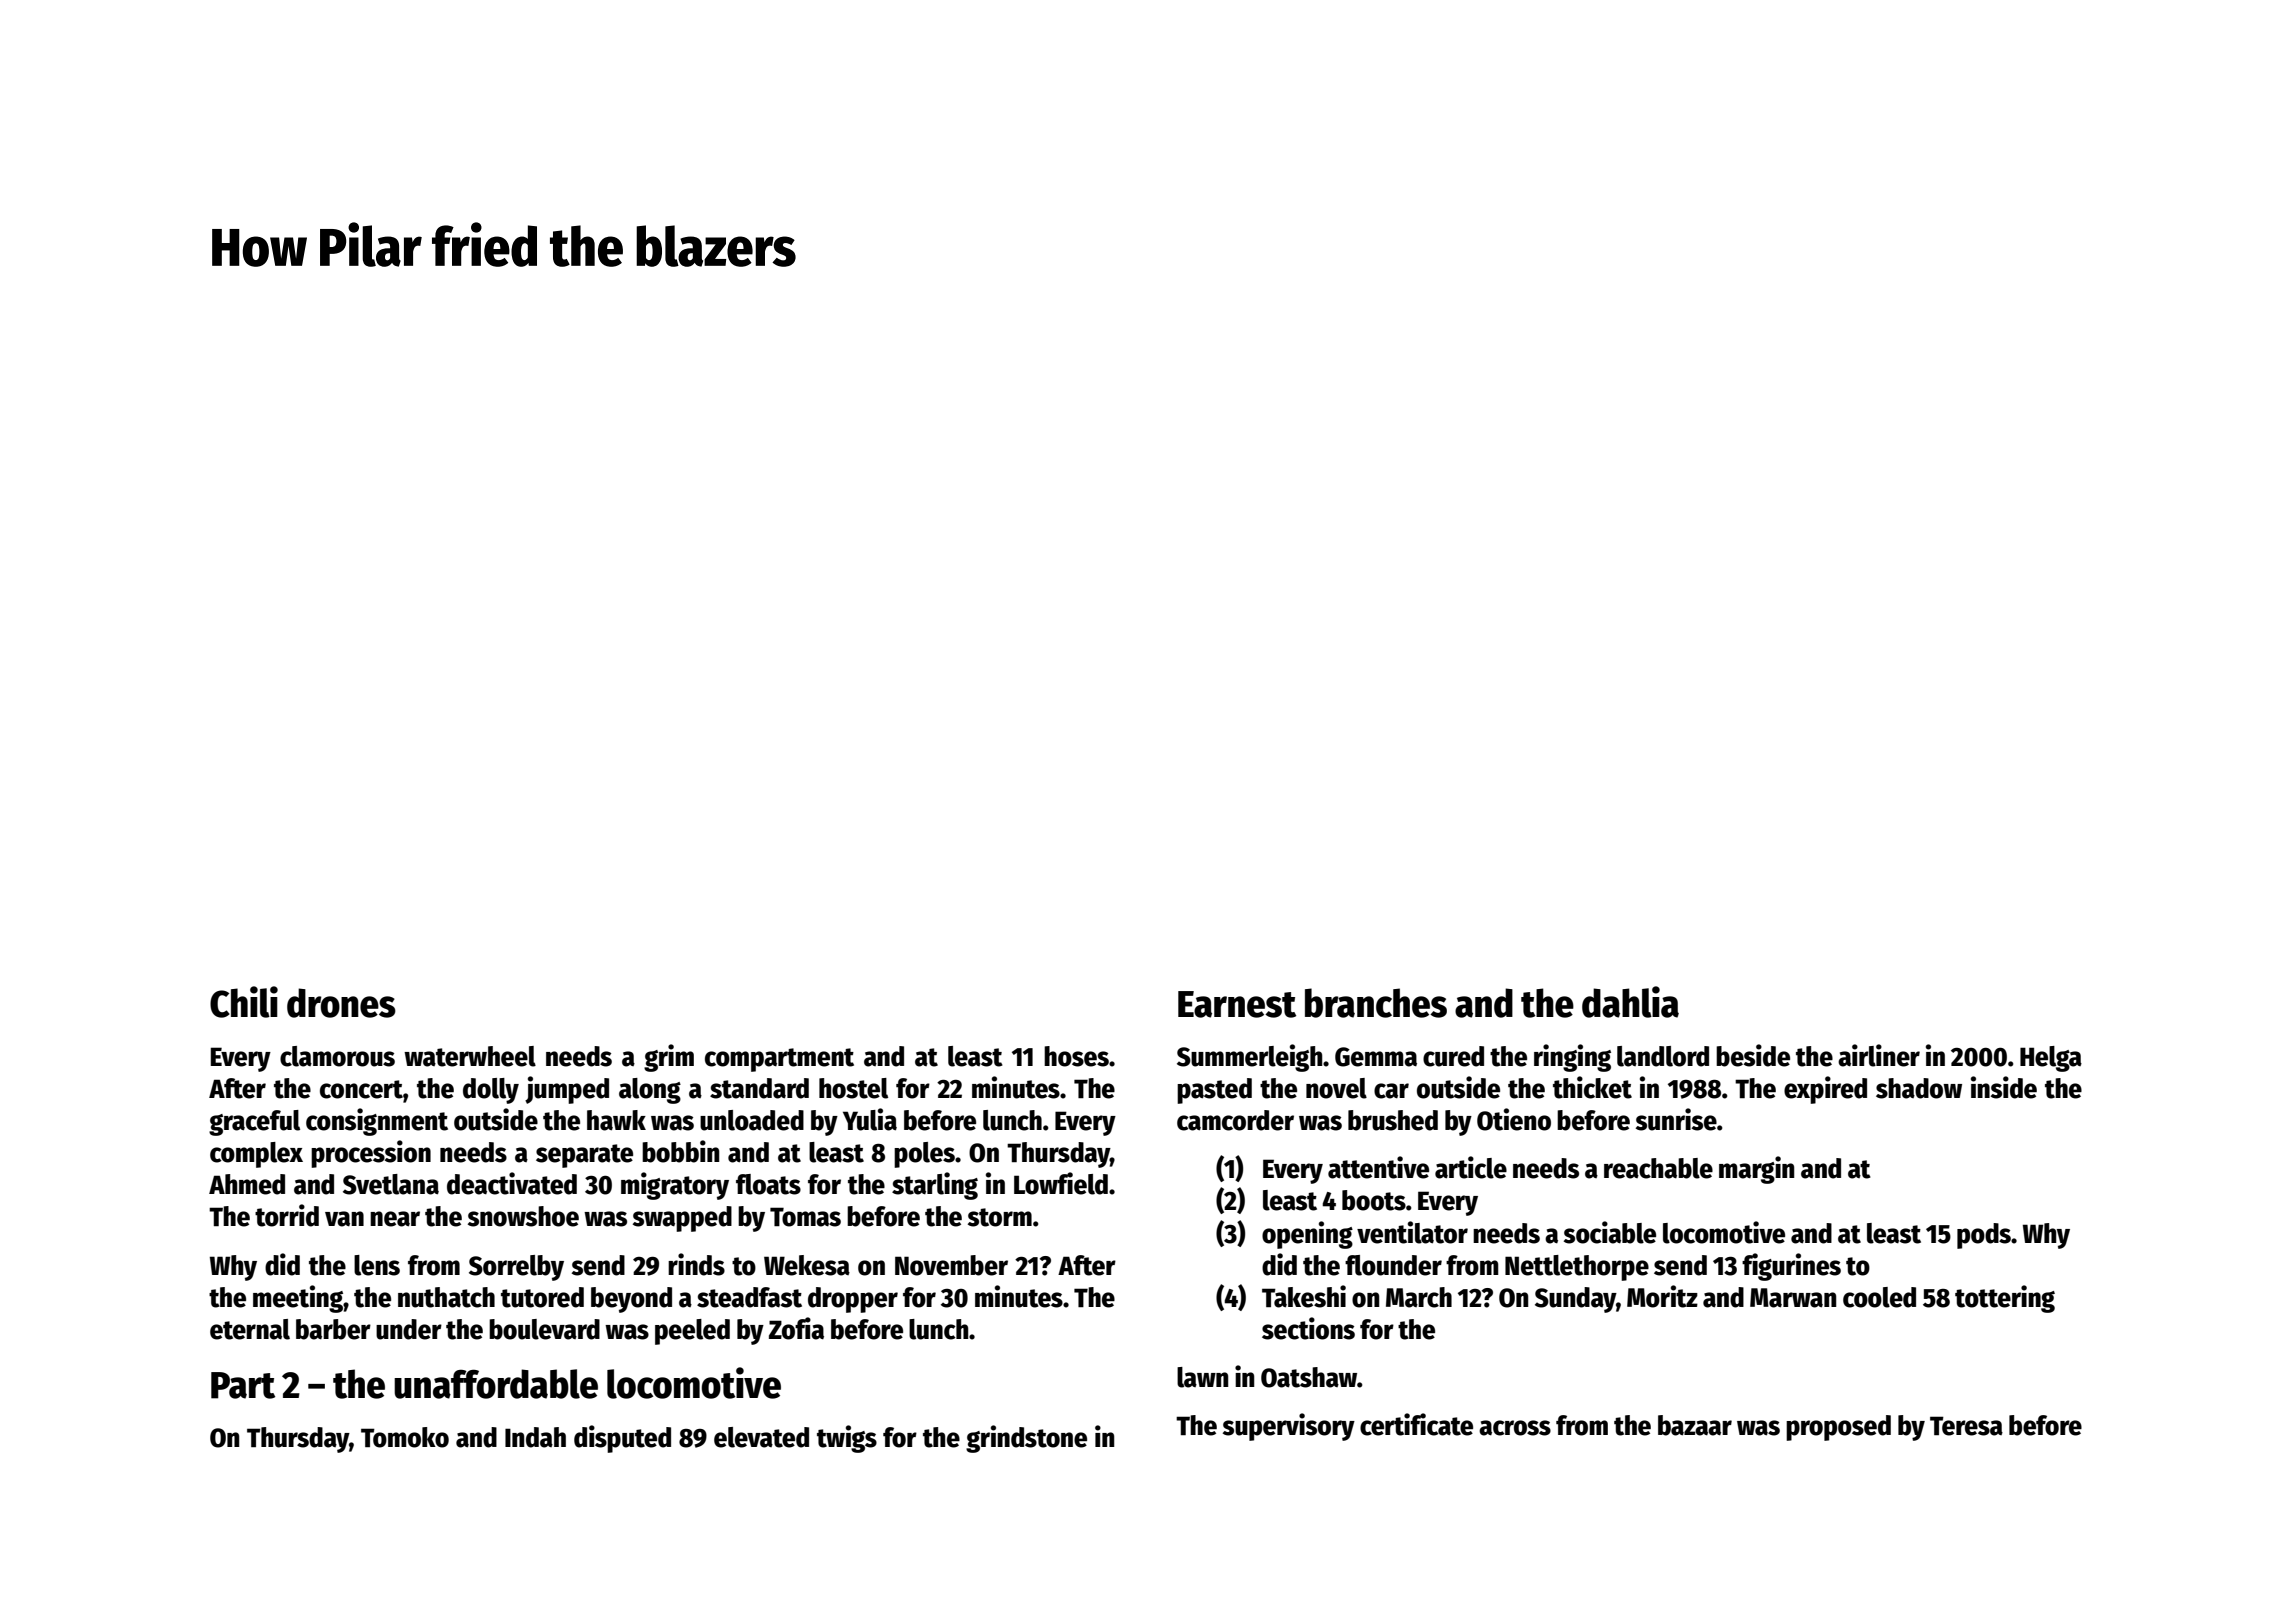 Image resolution: width=2292 pixels, height=1620 pixels. What do you see at coordinates (491, 1091) in the image?
I see `dolly` at bounding box center [491, 1091].
